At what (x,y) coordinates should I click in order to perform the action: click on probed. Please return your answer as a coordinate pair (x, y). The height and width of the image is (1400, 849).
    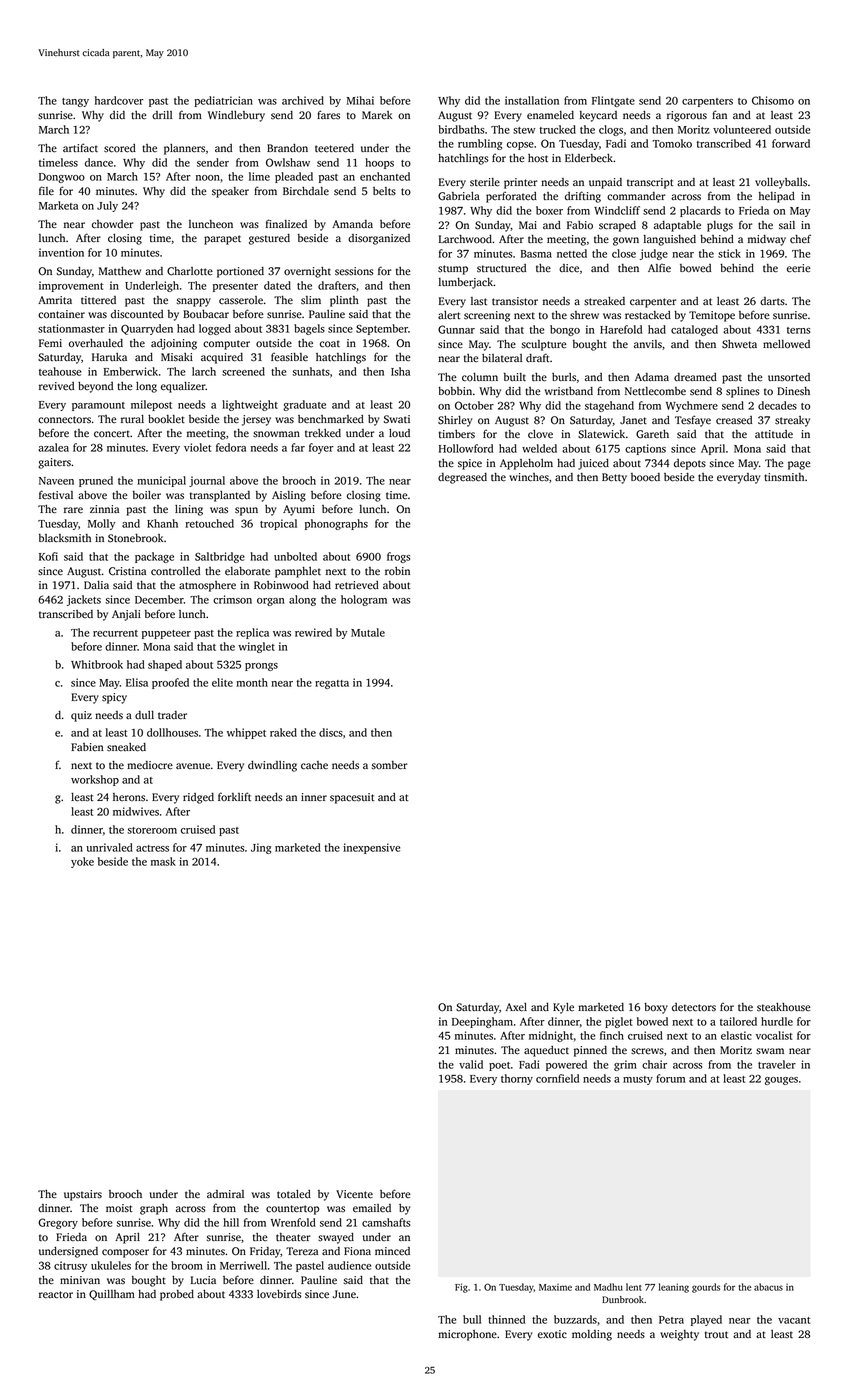
    Looking at the image, I should click on (177, 1295).
